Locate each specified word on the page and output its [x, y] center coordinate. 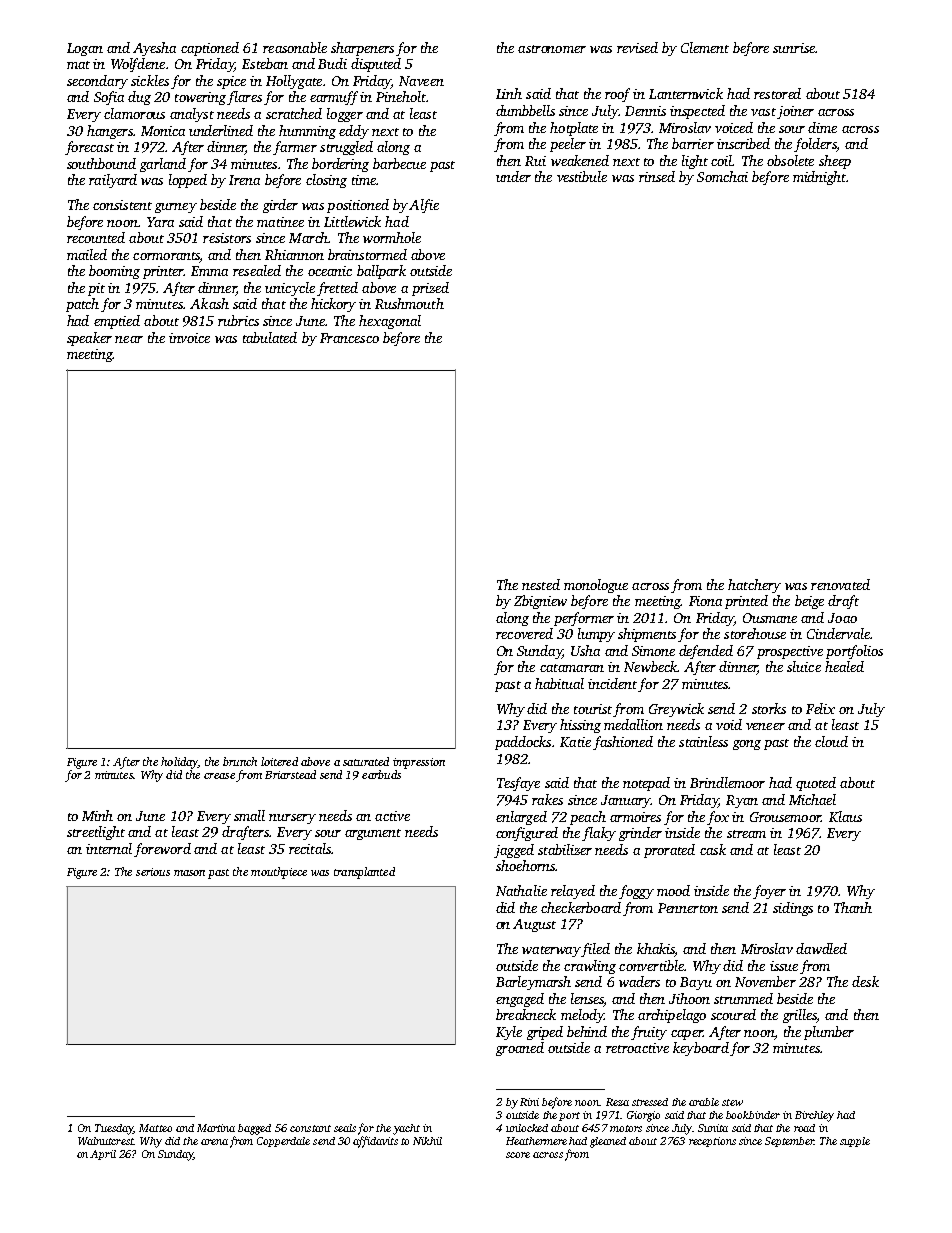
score [518, 1155]
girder [280, 206]
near [129, 339]
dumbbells [525, 110]
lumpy [596, 635]
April [103, 1155]
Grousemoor [785, 817]
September [789, 1142]
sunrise [794, 48]
